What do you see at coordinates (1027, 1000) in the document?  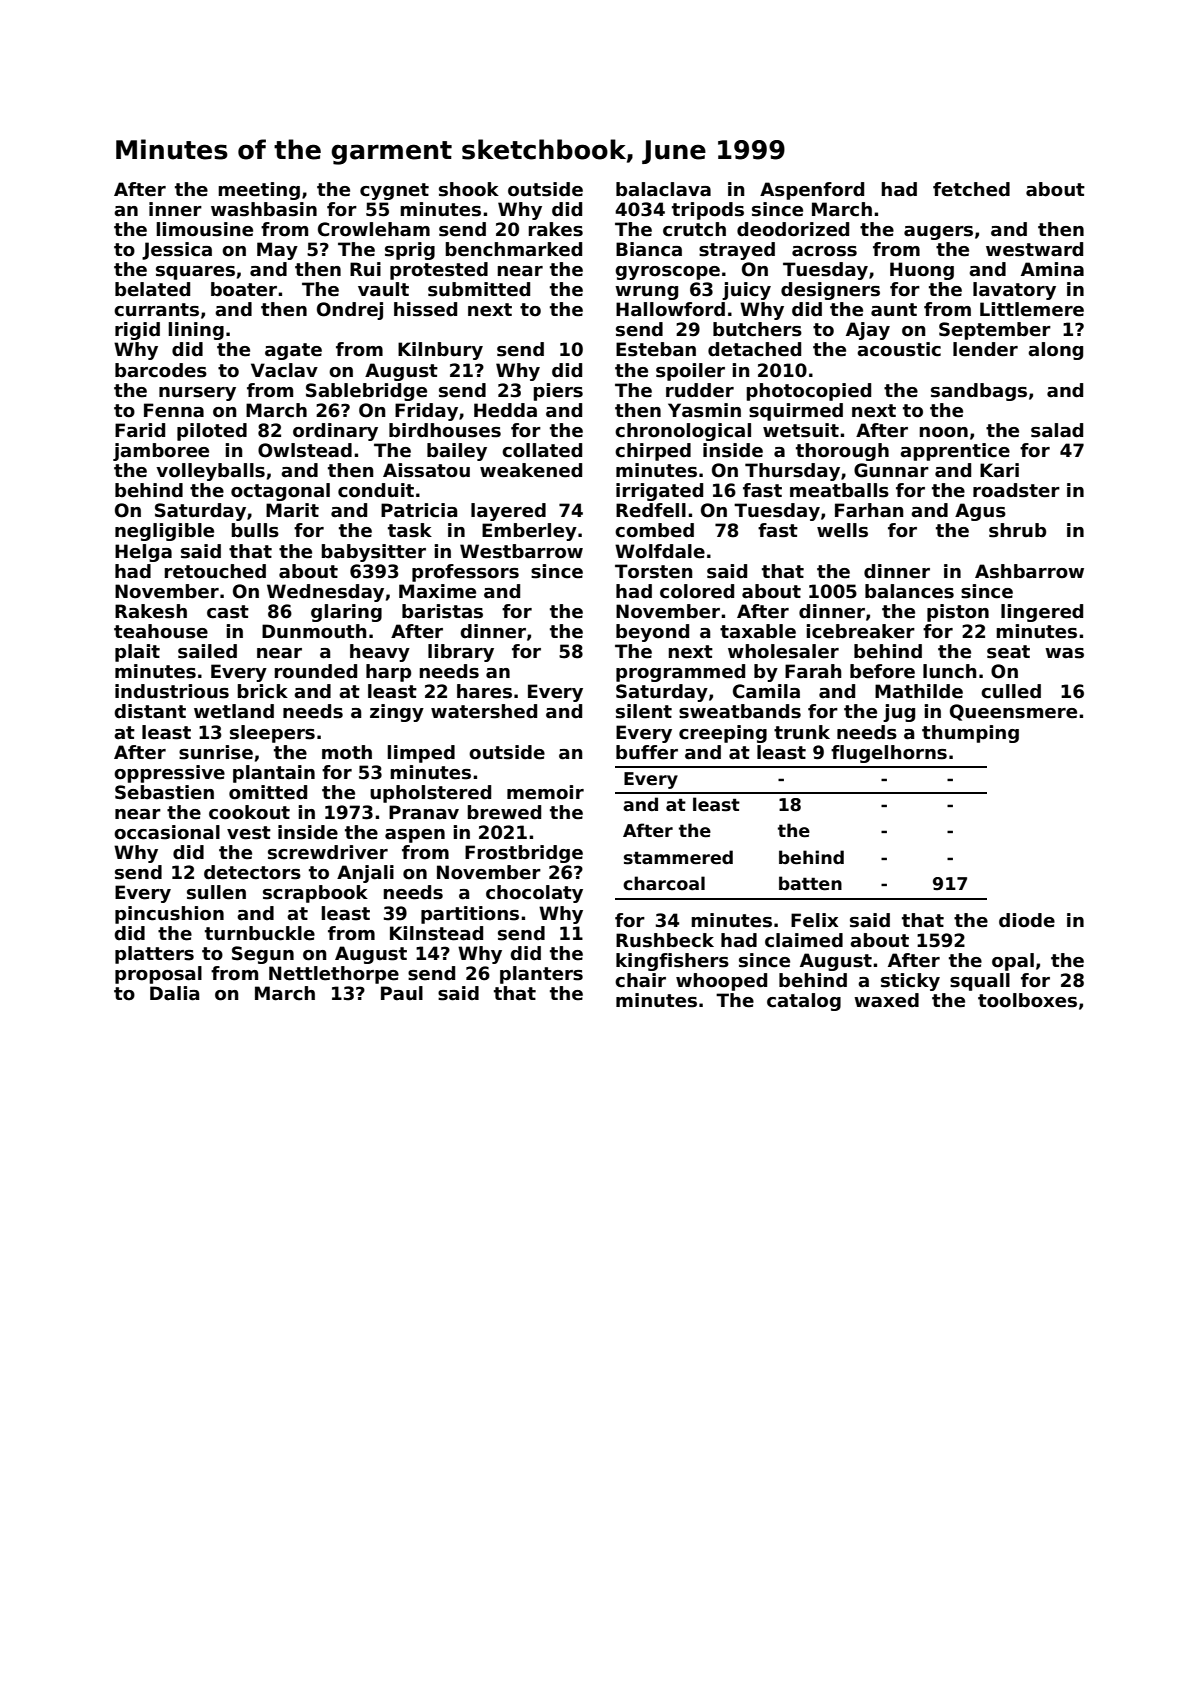 I see `toolboxes` at bounding box center [1027, 1000].
